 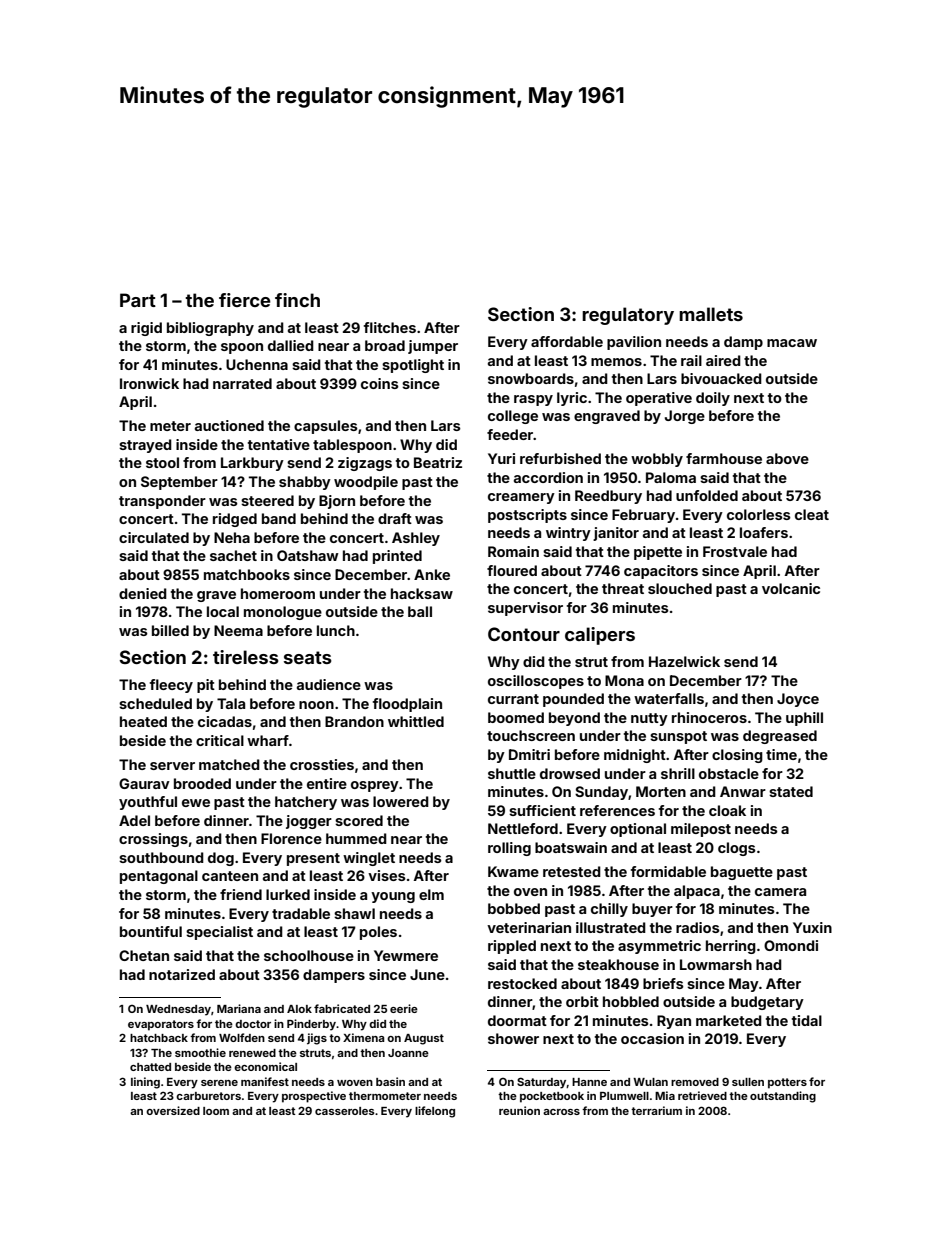 What do you see at coordinates (329, 684) in the screenshot?
I see `audience` at bounding box center [329, 684].
